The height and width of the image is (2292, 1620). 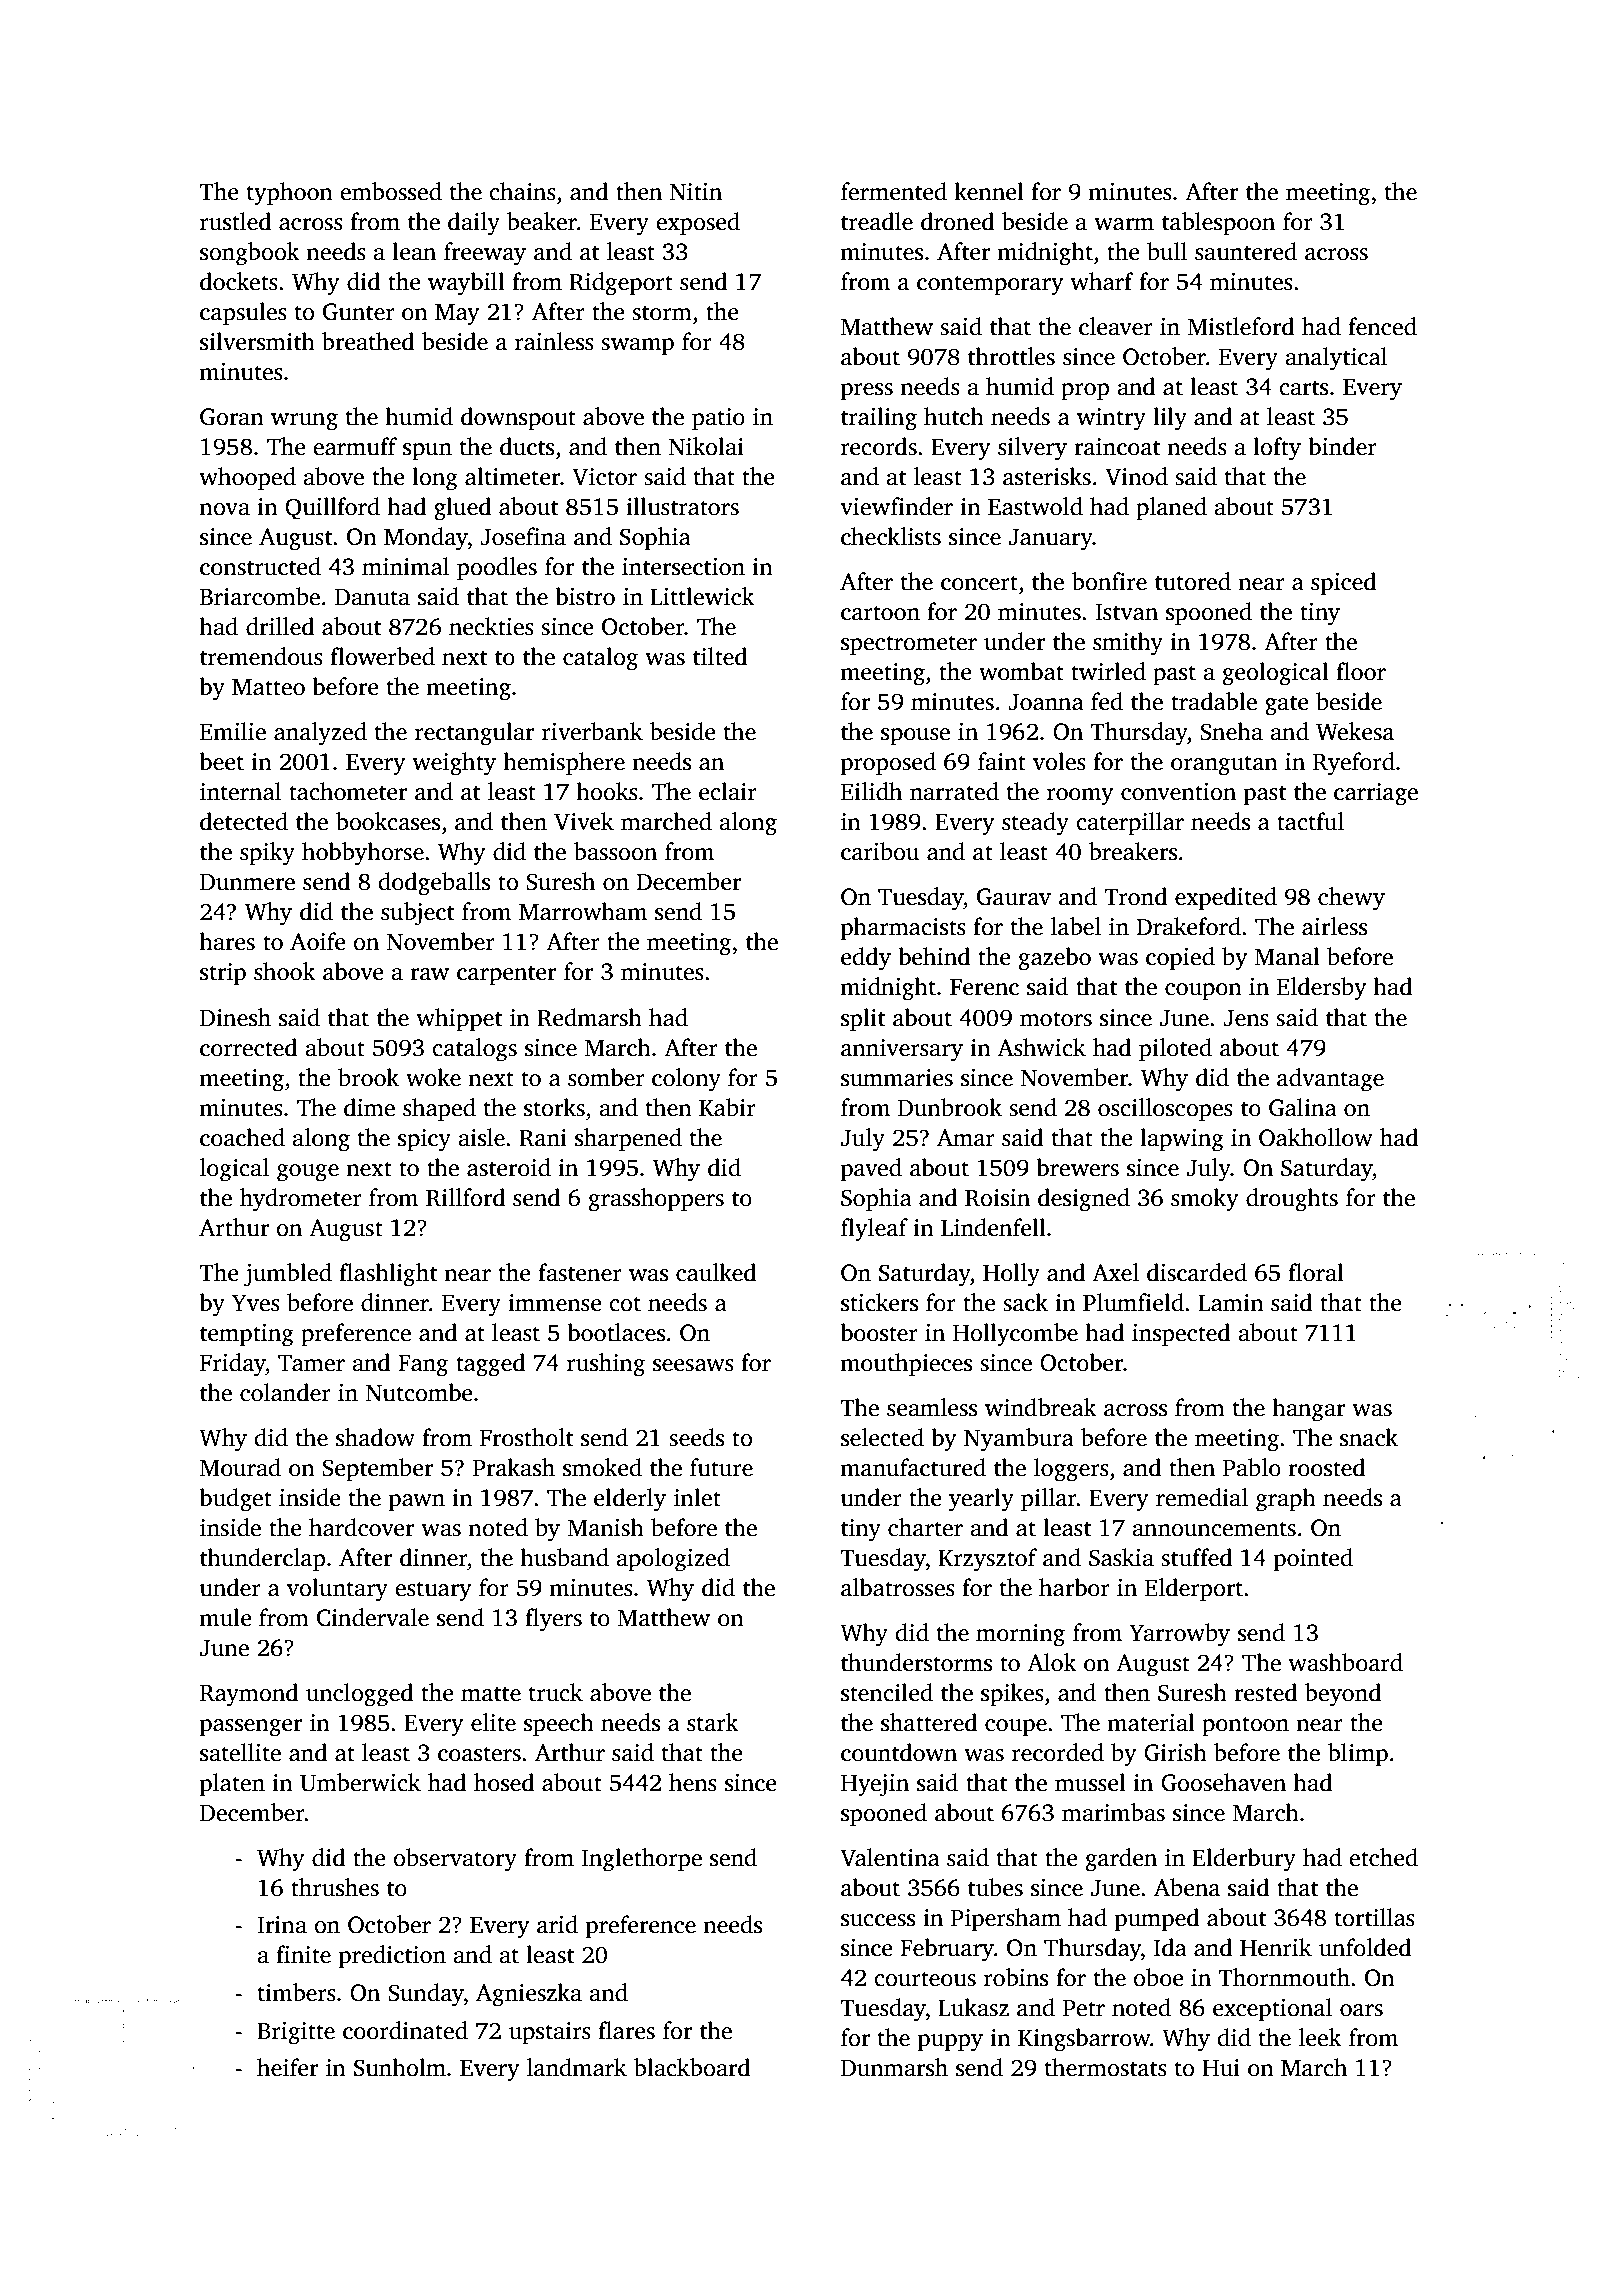 I want to click on future, so click(x=721, y=1467).
